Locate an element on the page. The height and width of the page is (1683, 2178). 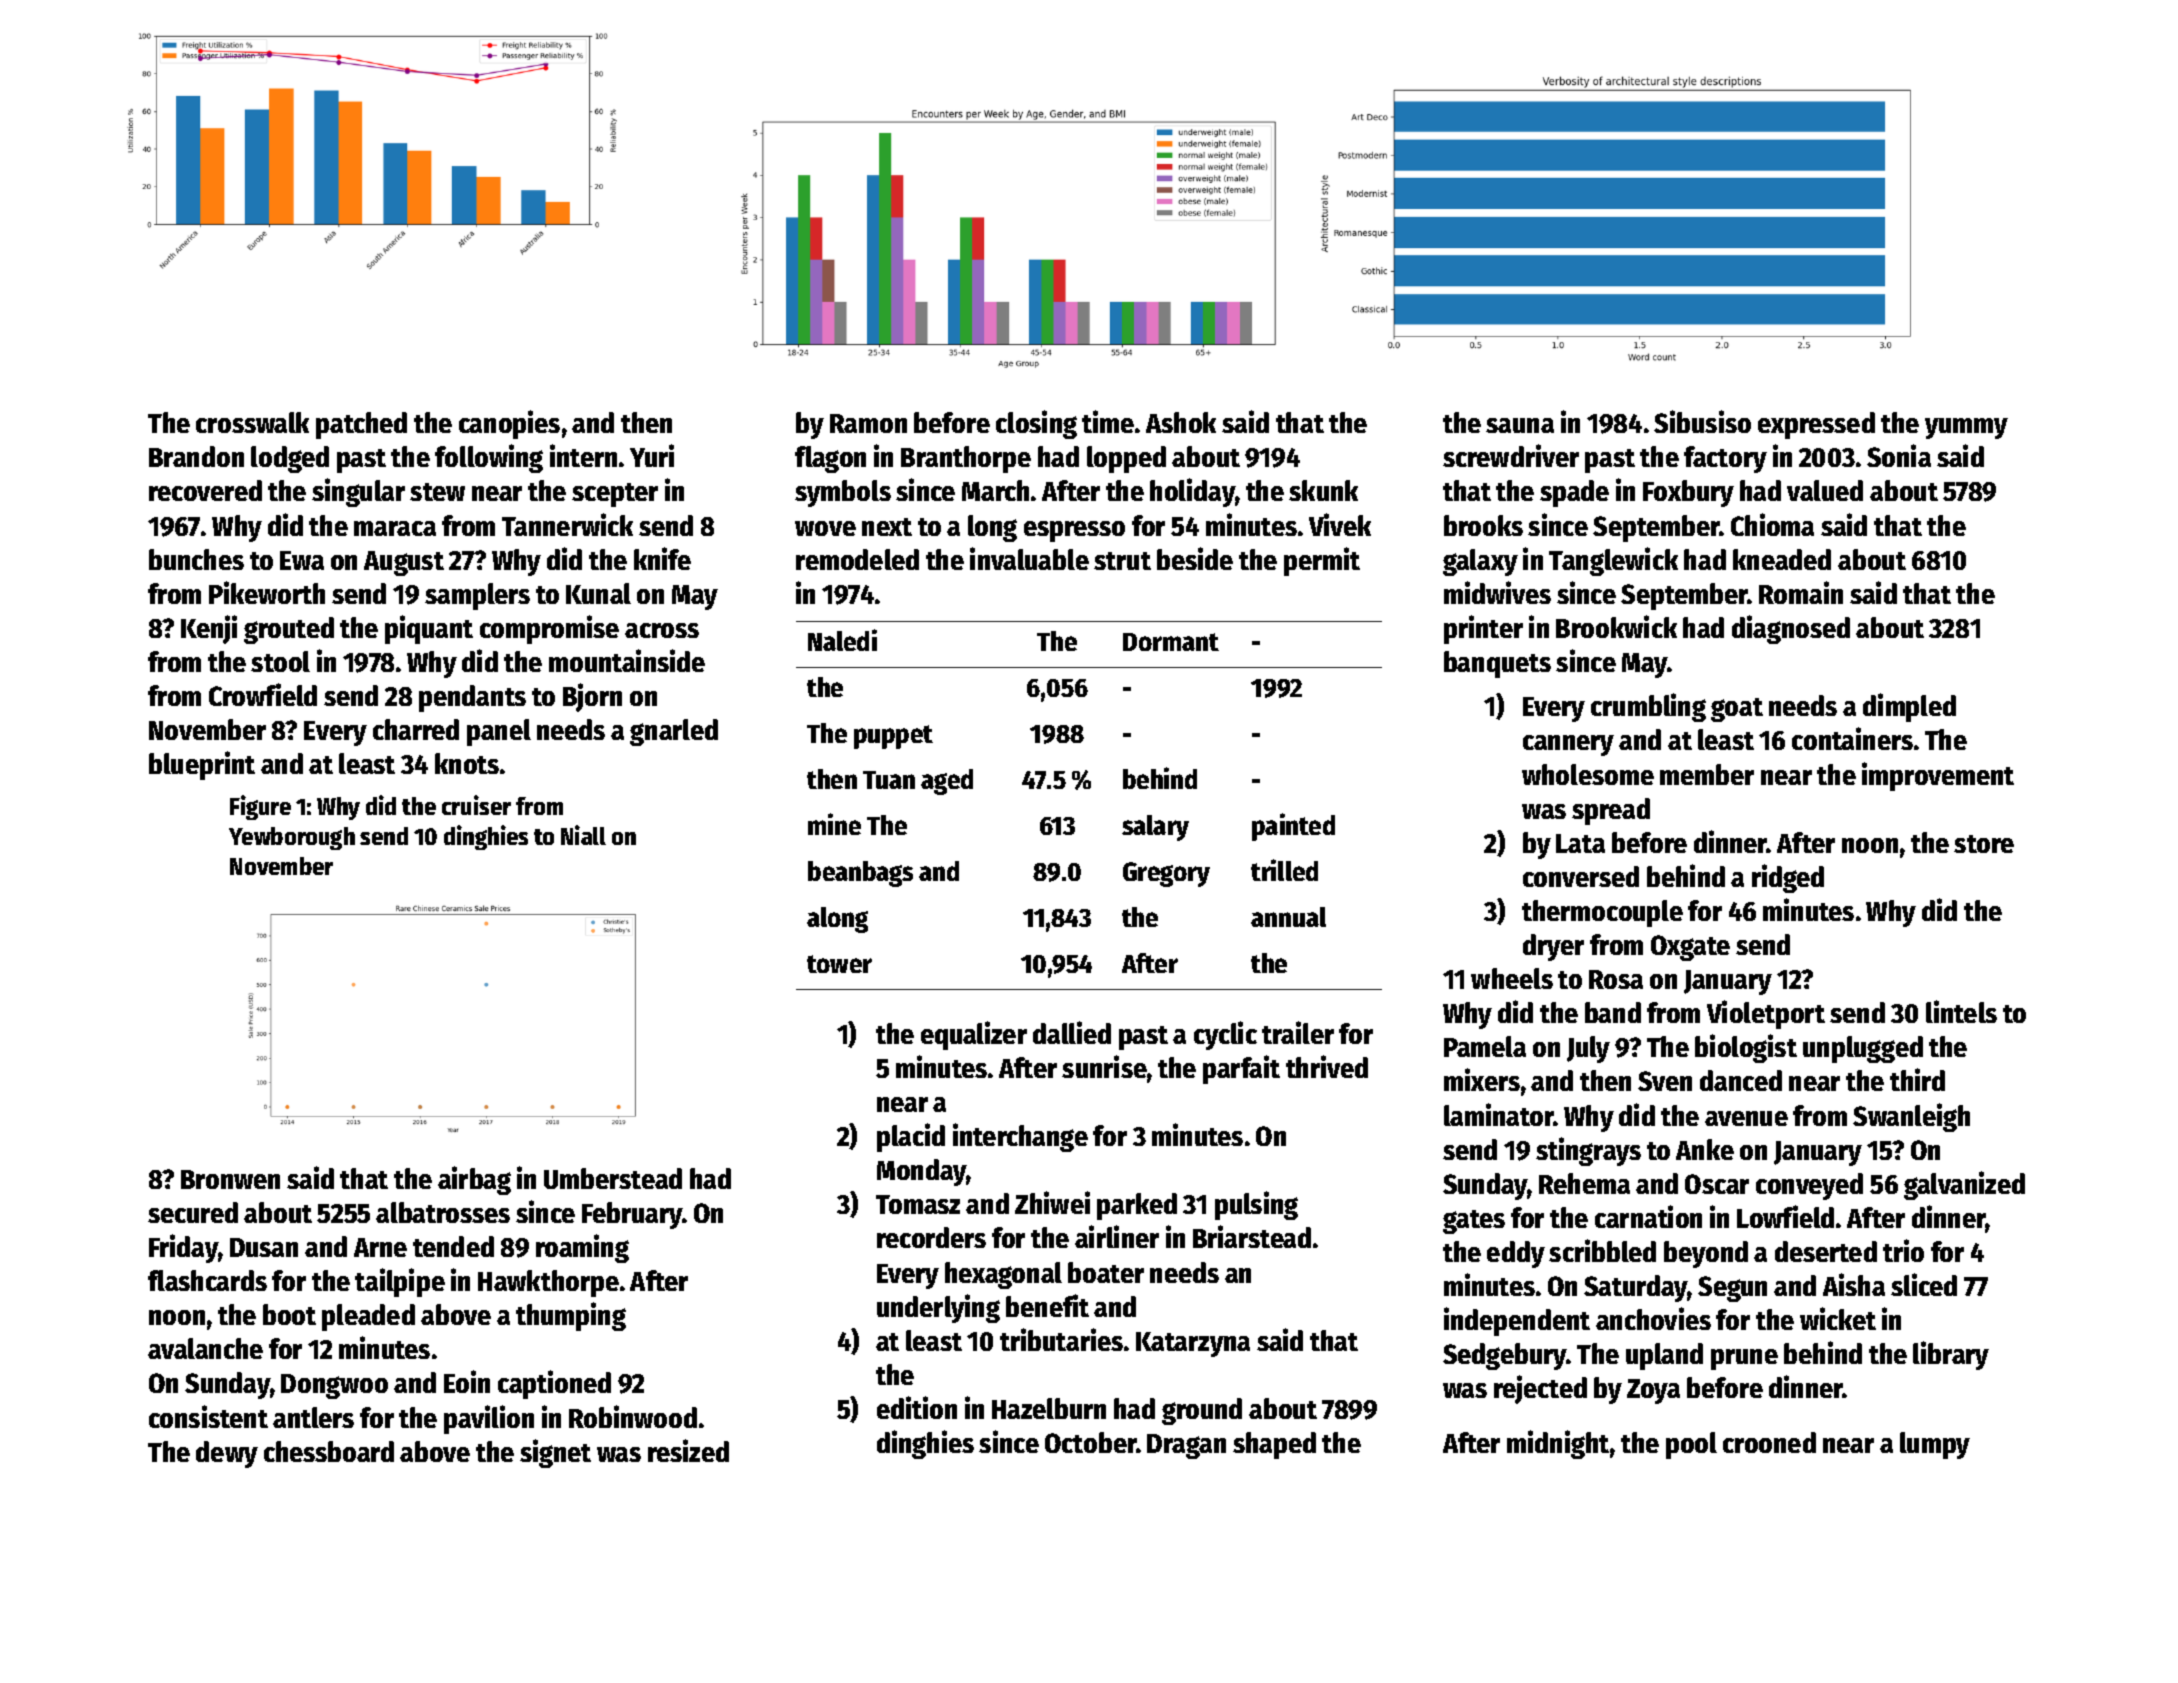
Yewborough is located at coordinates (292, 838).
